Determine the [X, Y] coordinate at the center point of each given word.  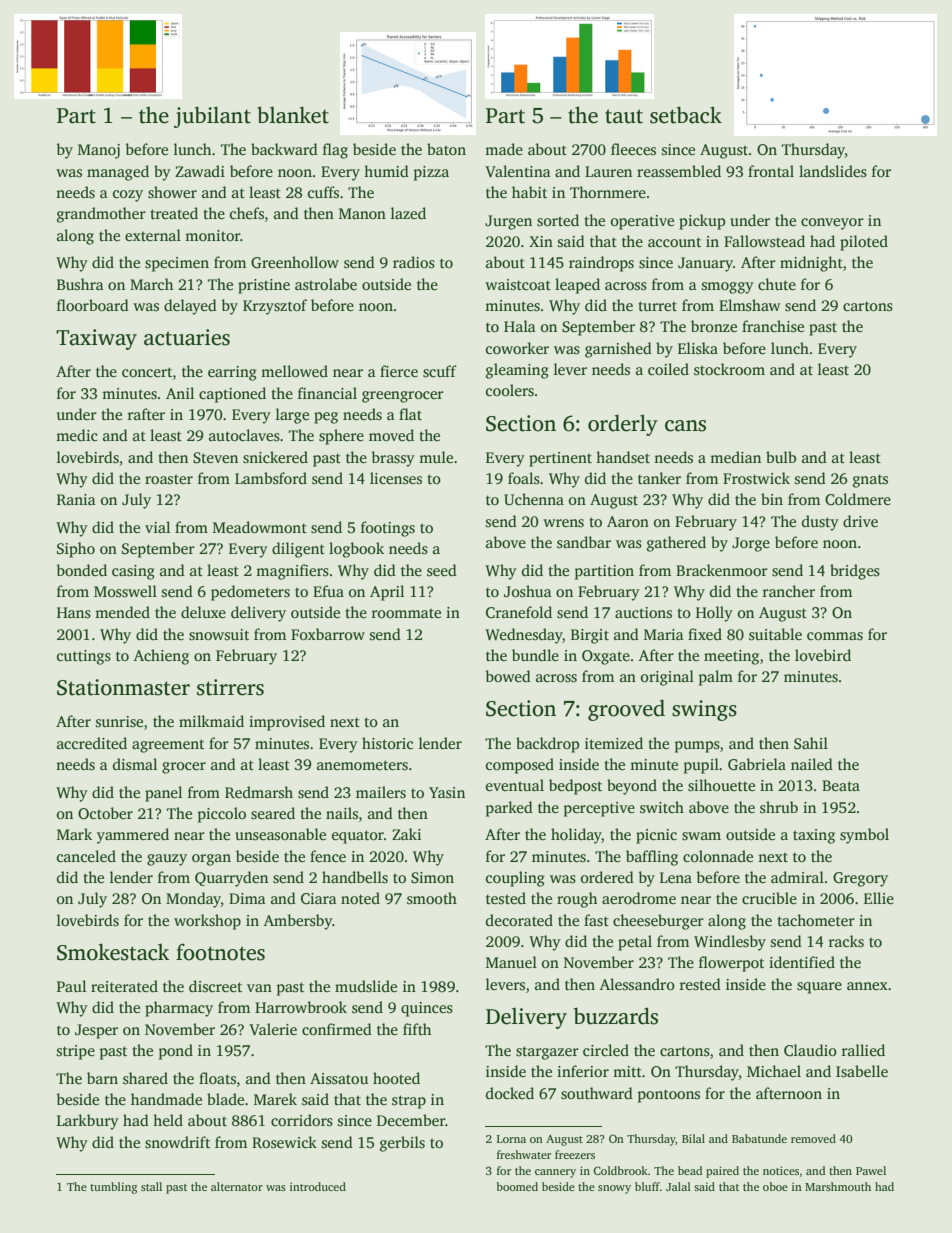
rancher [789, 591]
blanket [293, 115]
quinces [427, 1009]
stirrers [230, 687]
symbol [864, 836]
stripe [76, 1052]
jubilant [212, 117]
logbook [356, 550]
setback [686, 115]
